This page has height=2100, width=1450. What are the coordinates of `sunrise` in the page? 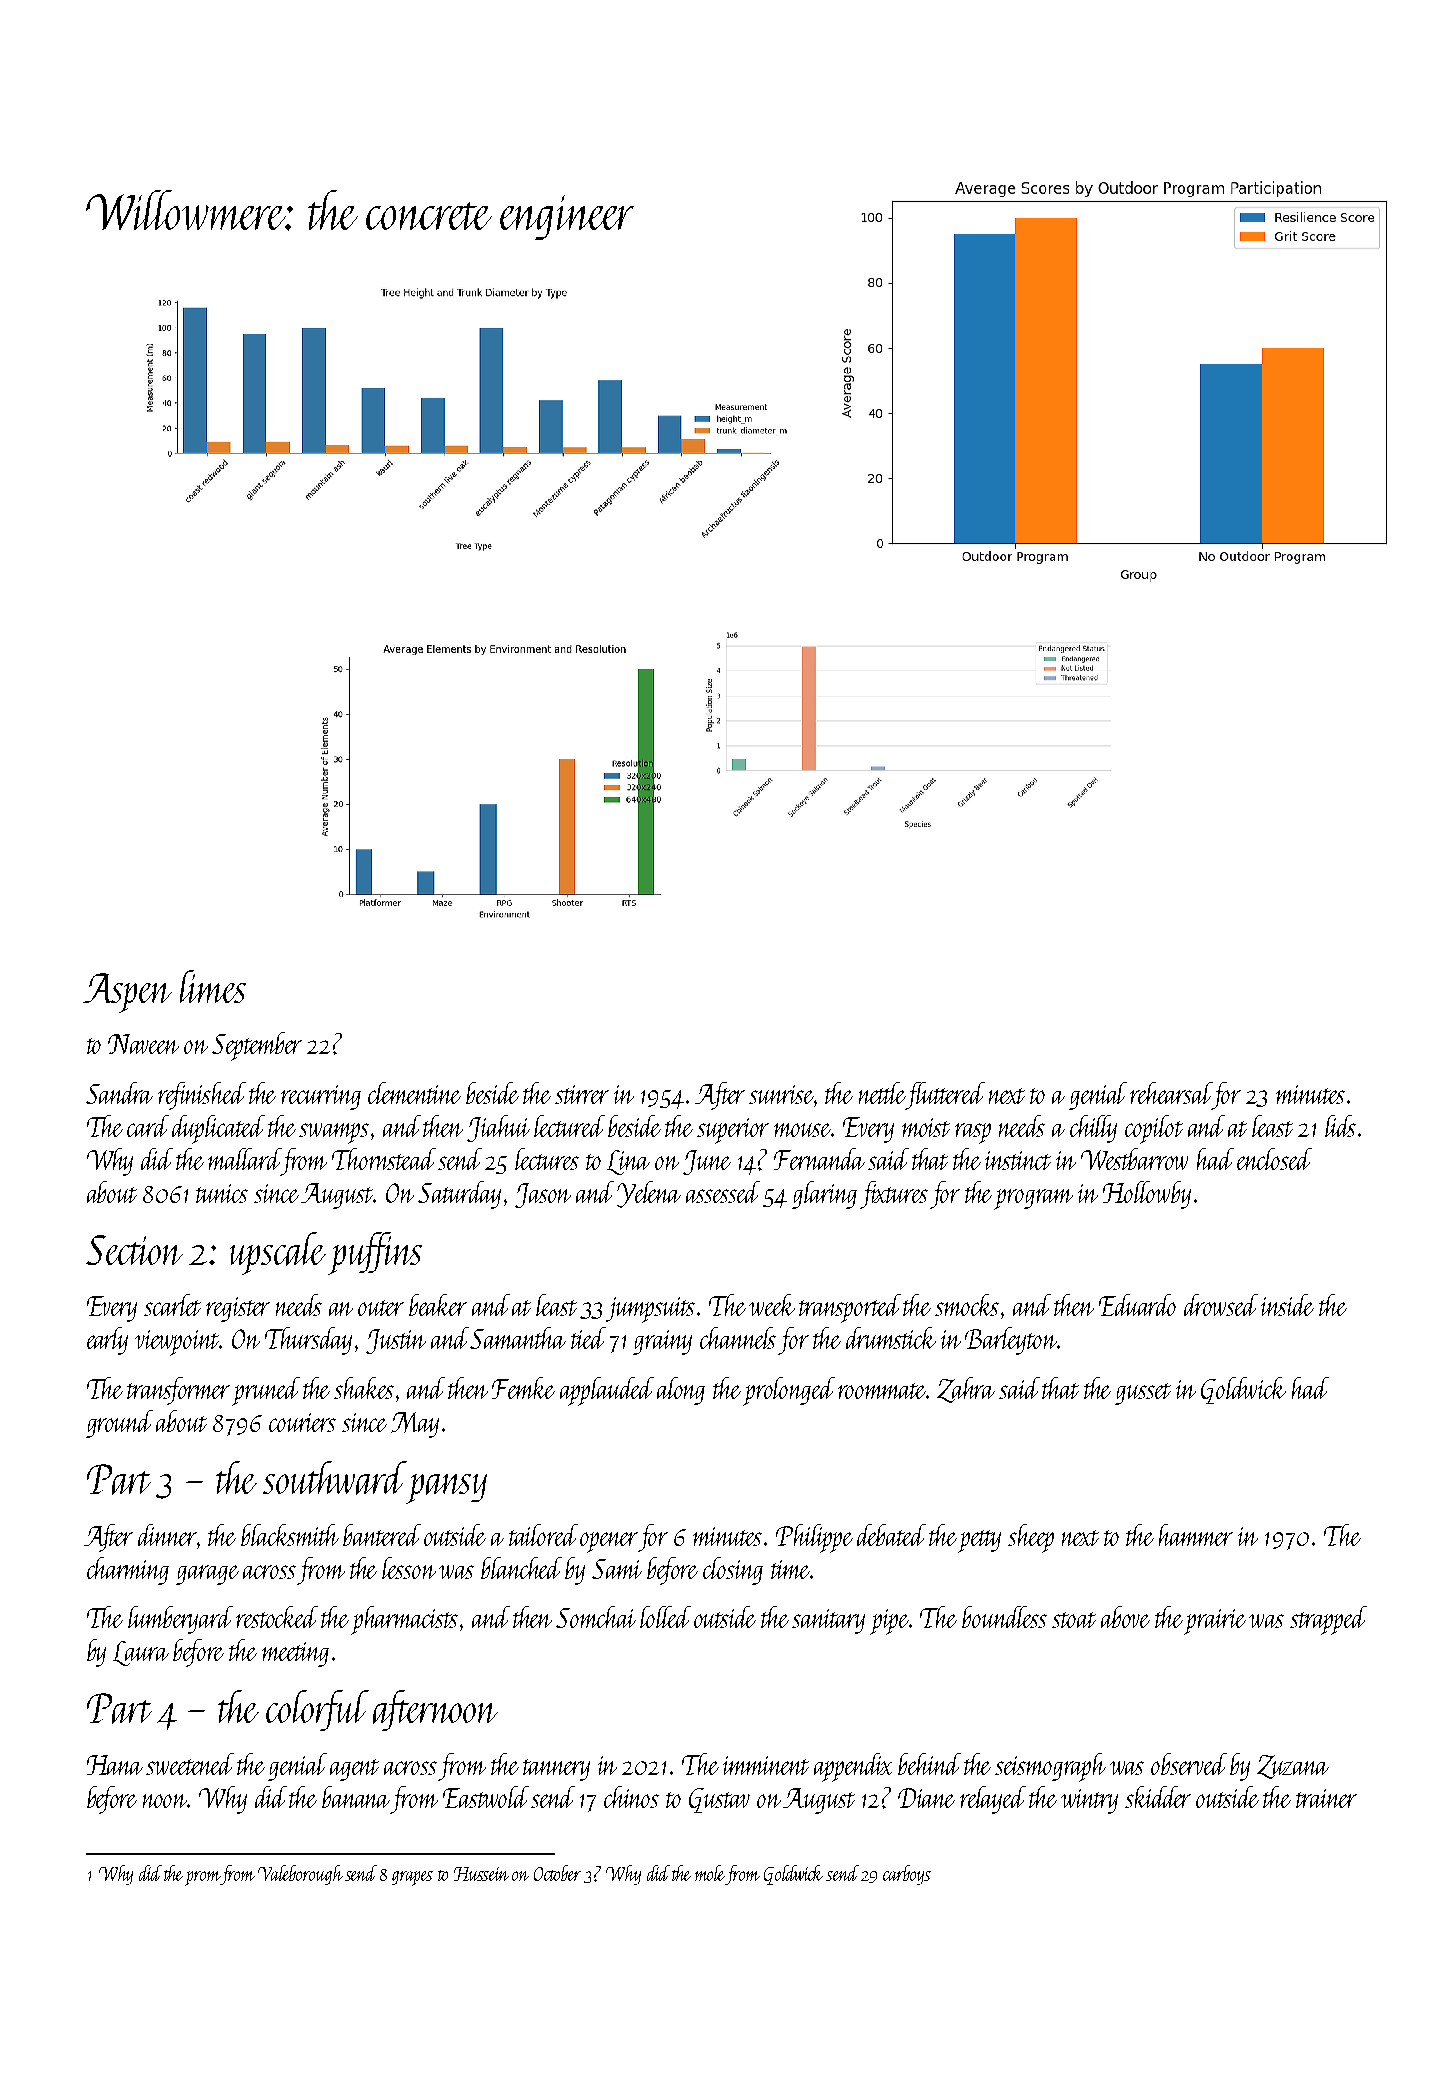 It's located at (781, 1094).
